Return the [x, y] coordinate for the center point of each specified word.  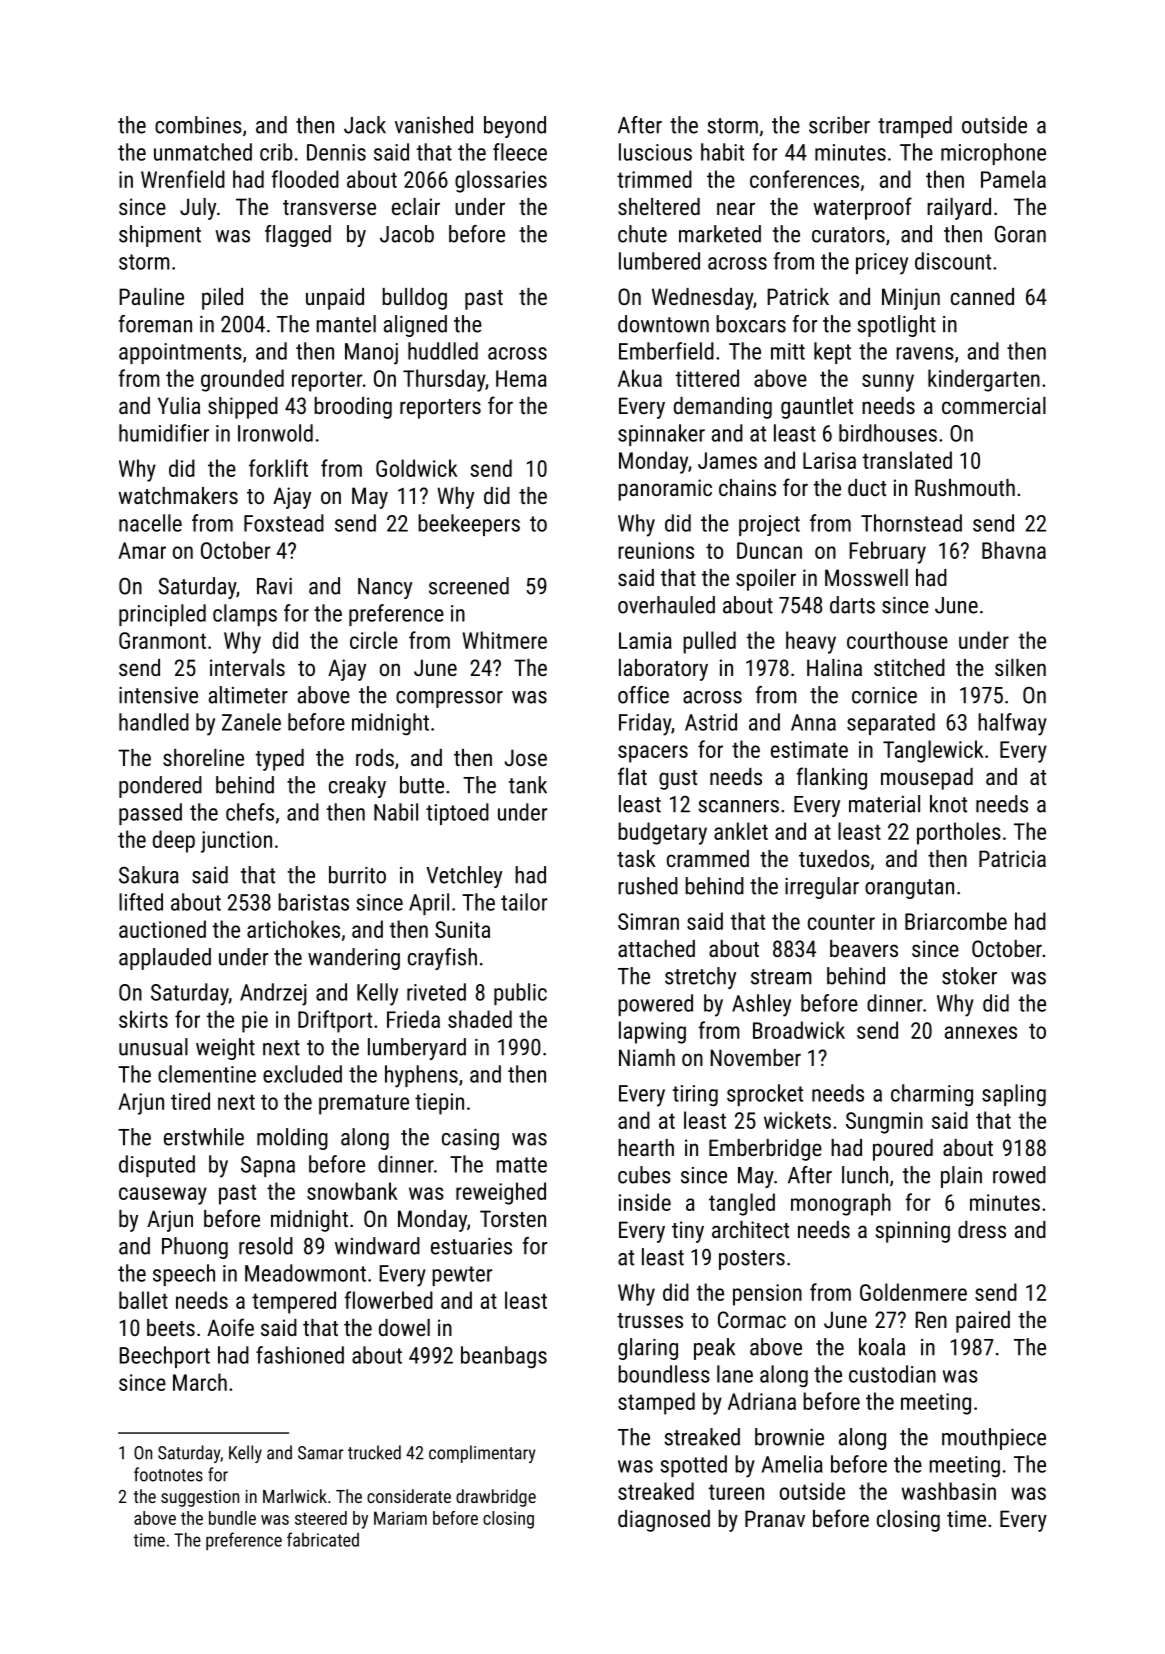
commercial [994, 405]
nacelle [150, 523]
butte [422, 785]
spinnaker [661, 435]
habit [722, 152]
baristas [313, 902]
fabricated [323, 1539]
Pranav [775, 1518]
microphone [993, 154]
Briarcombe [956, 921]
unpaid [335, 299]
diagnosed [664, 1521]
